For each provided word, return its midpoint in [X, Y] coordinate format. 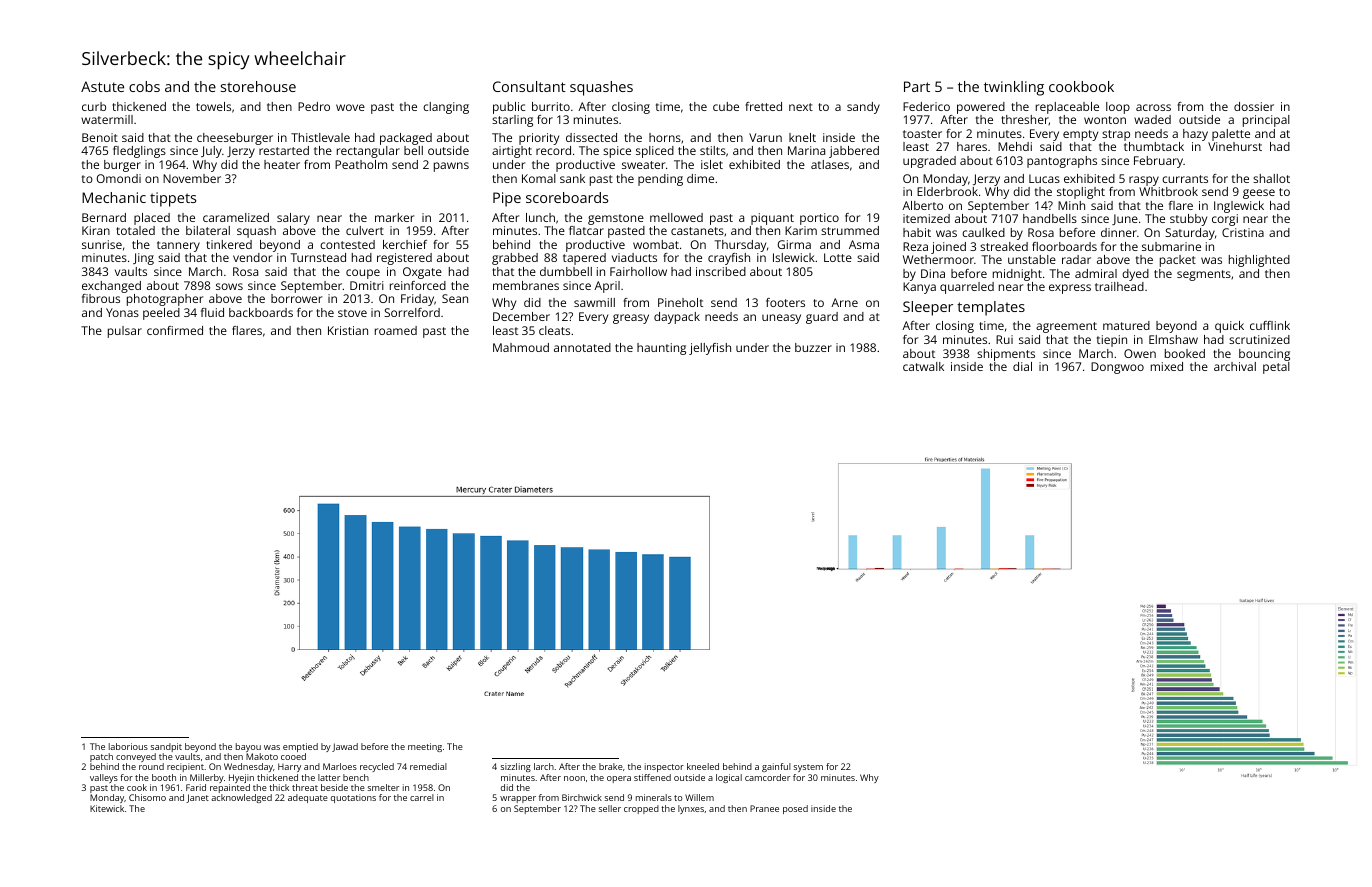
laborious [128, 746]
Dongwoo [1117, 368]
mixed [1167, 366]
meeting [425, 747]
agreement [1066, 327]
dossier [1254, 106]
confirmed [175, 330]
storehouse [258, 86]
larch [544, 766]
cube [726, 106]
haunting [661, 349]
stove [352, 313]
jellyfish [710, 349]
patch [101, 757]
